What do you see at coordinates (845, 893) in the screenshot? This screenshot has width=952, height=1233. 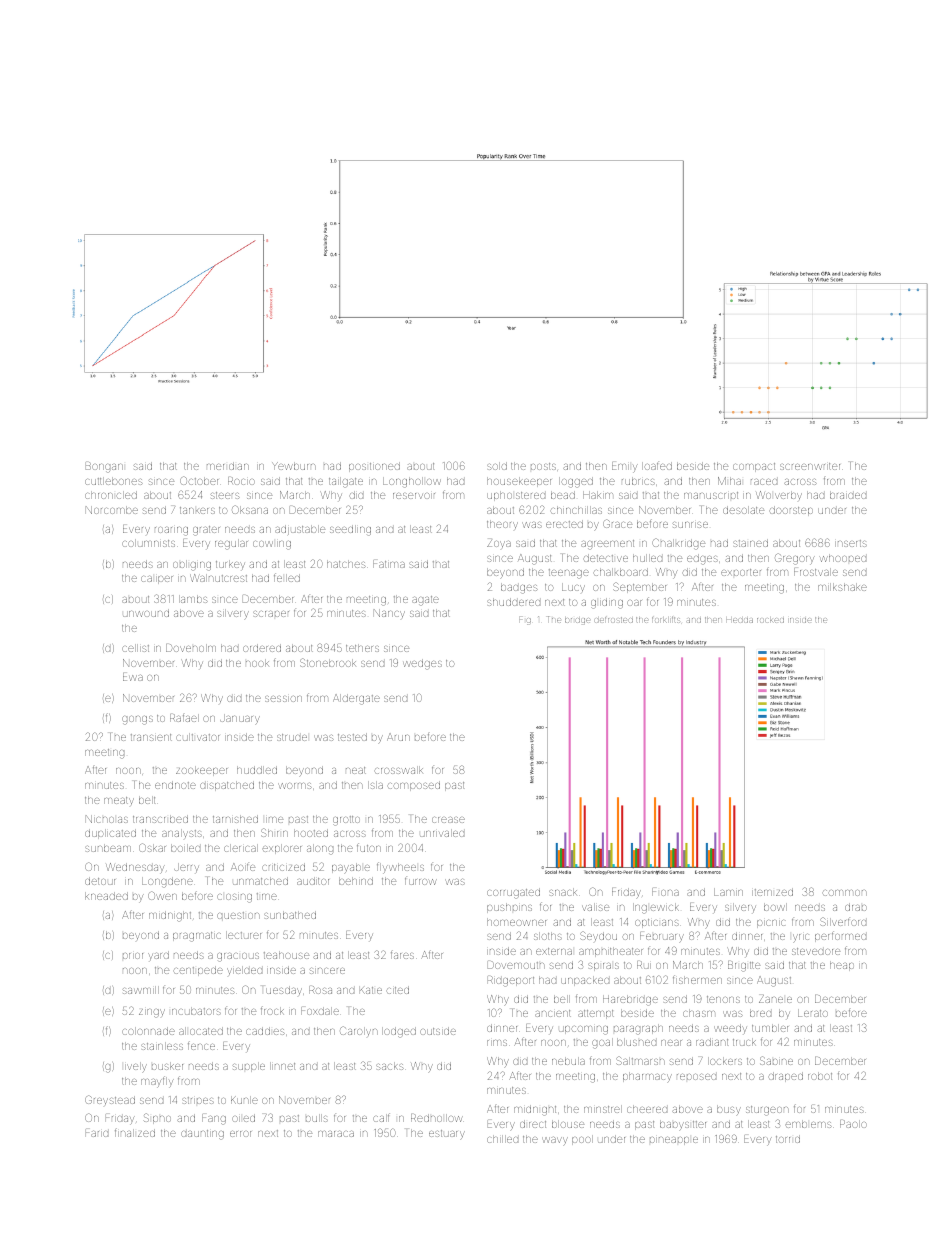 I see `common` at bounding box center [845, 893].
